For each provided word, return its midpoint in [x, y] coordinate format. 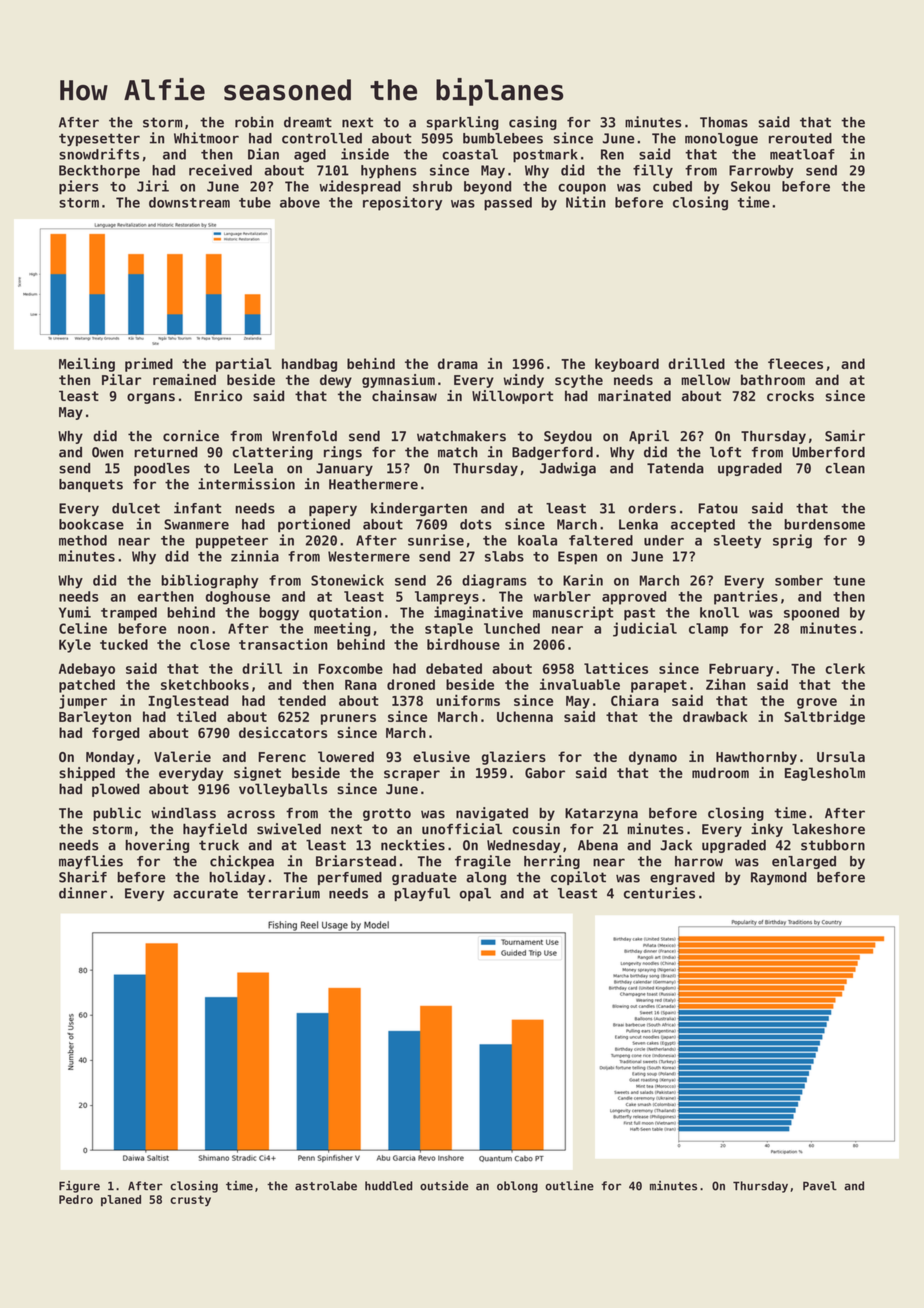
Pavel [820, 1186]
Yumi [75, 612]
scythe [579, 381]
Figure [79, 1187]
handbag [309, 365]
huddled [388, 1186]
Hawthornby [756, 758]
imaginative [478, 613]
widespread [360, 187]
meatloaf [802, 154]
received [220, 170]
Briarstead [356, 861]
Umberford [828, 452]
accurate [205, 893]
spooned [811, 614]
